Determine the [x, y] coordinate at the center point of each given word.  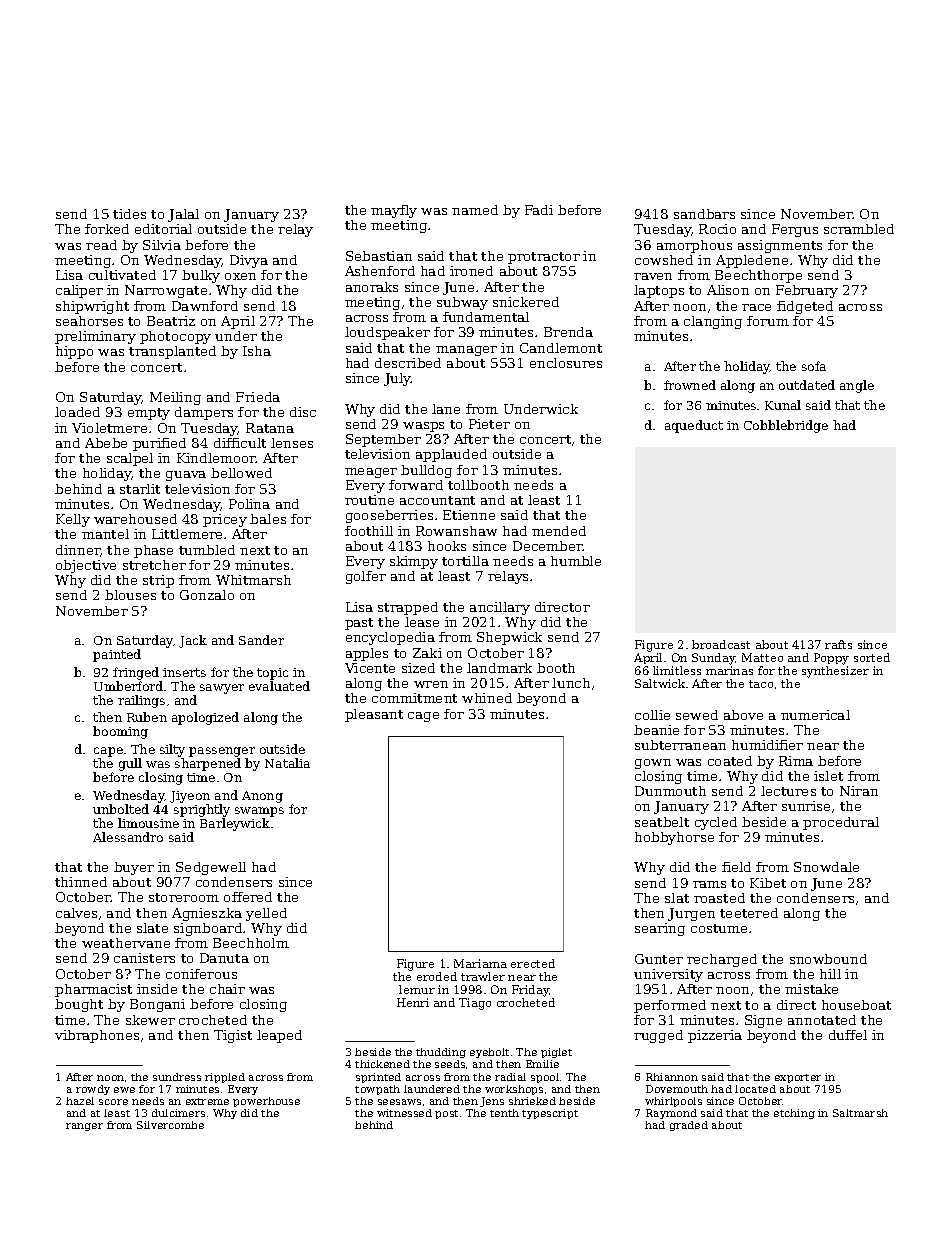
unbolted [121, 809]
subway [462, 303]
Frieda [258, 397]
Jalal [183, 215]
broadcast [721, 644]
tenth [504, 1113]
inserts [184, 672]
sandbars [704, 214]
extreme [207, 1101]
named [475, 210]
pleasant [374, 715]
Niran [859, 791]
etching [794, 1114]
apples [367, 654]
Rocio [717, 229]
